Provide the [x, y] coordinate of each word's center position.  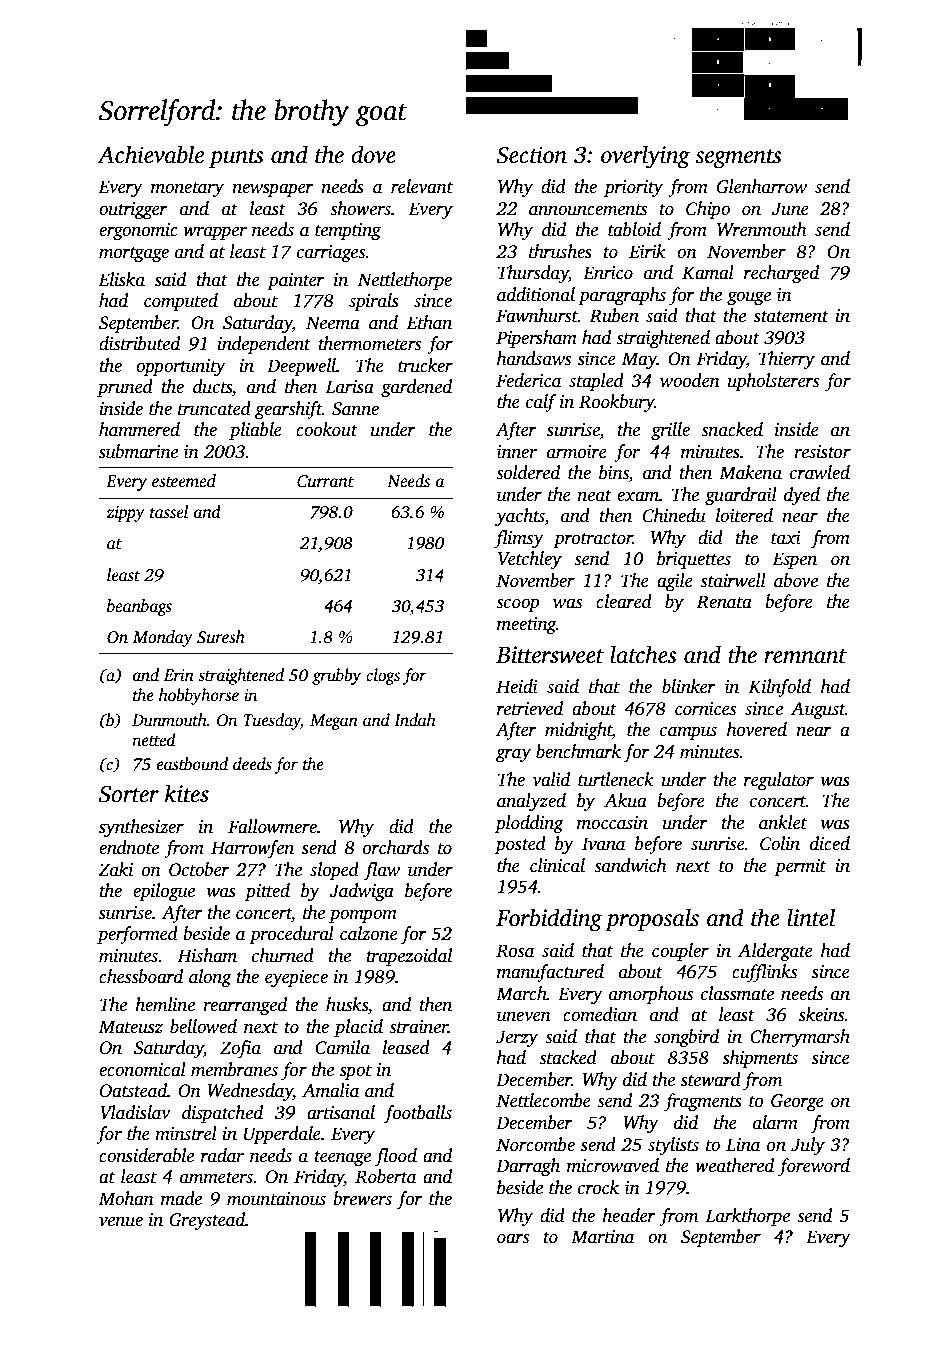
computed [181, 302]
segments [738, 159]
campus [688, 733]
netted [153, 740]
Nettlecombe [543, 1100]
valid [551, 779]
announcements [588, 210]
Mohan [126, 1198]
